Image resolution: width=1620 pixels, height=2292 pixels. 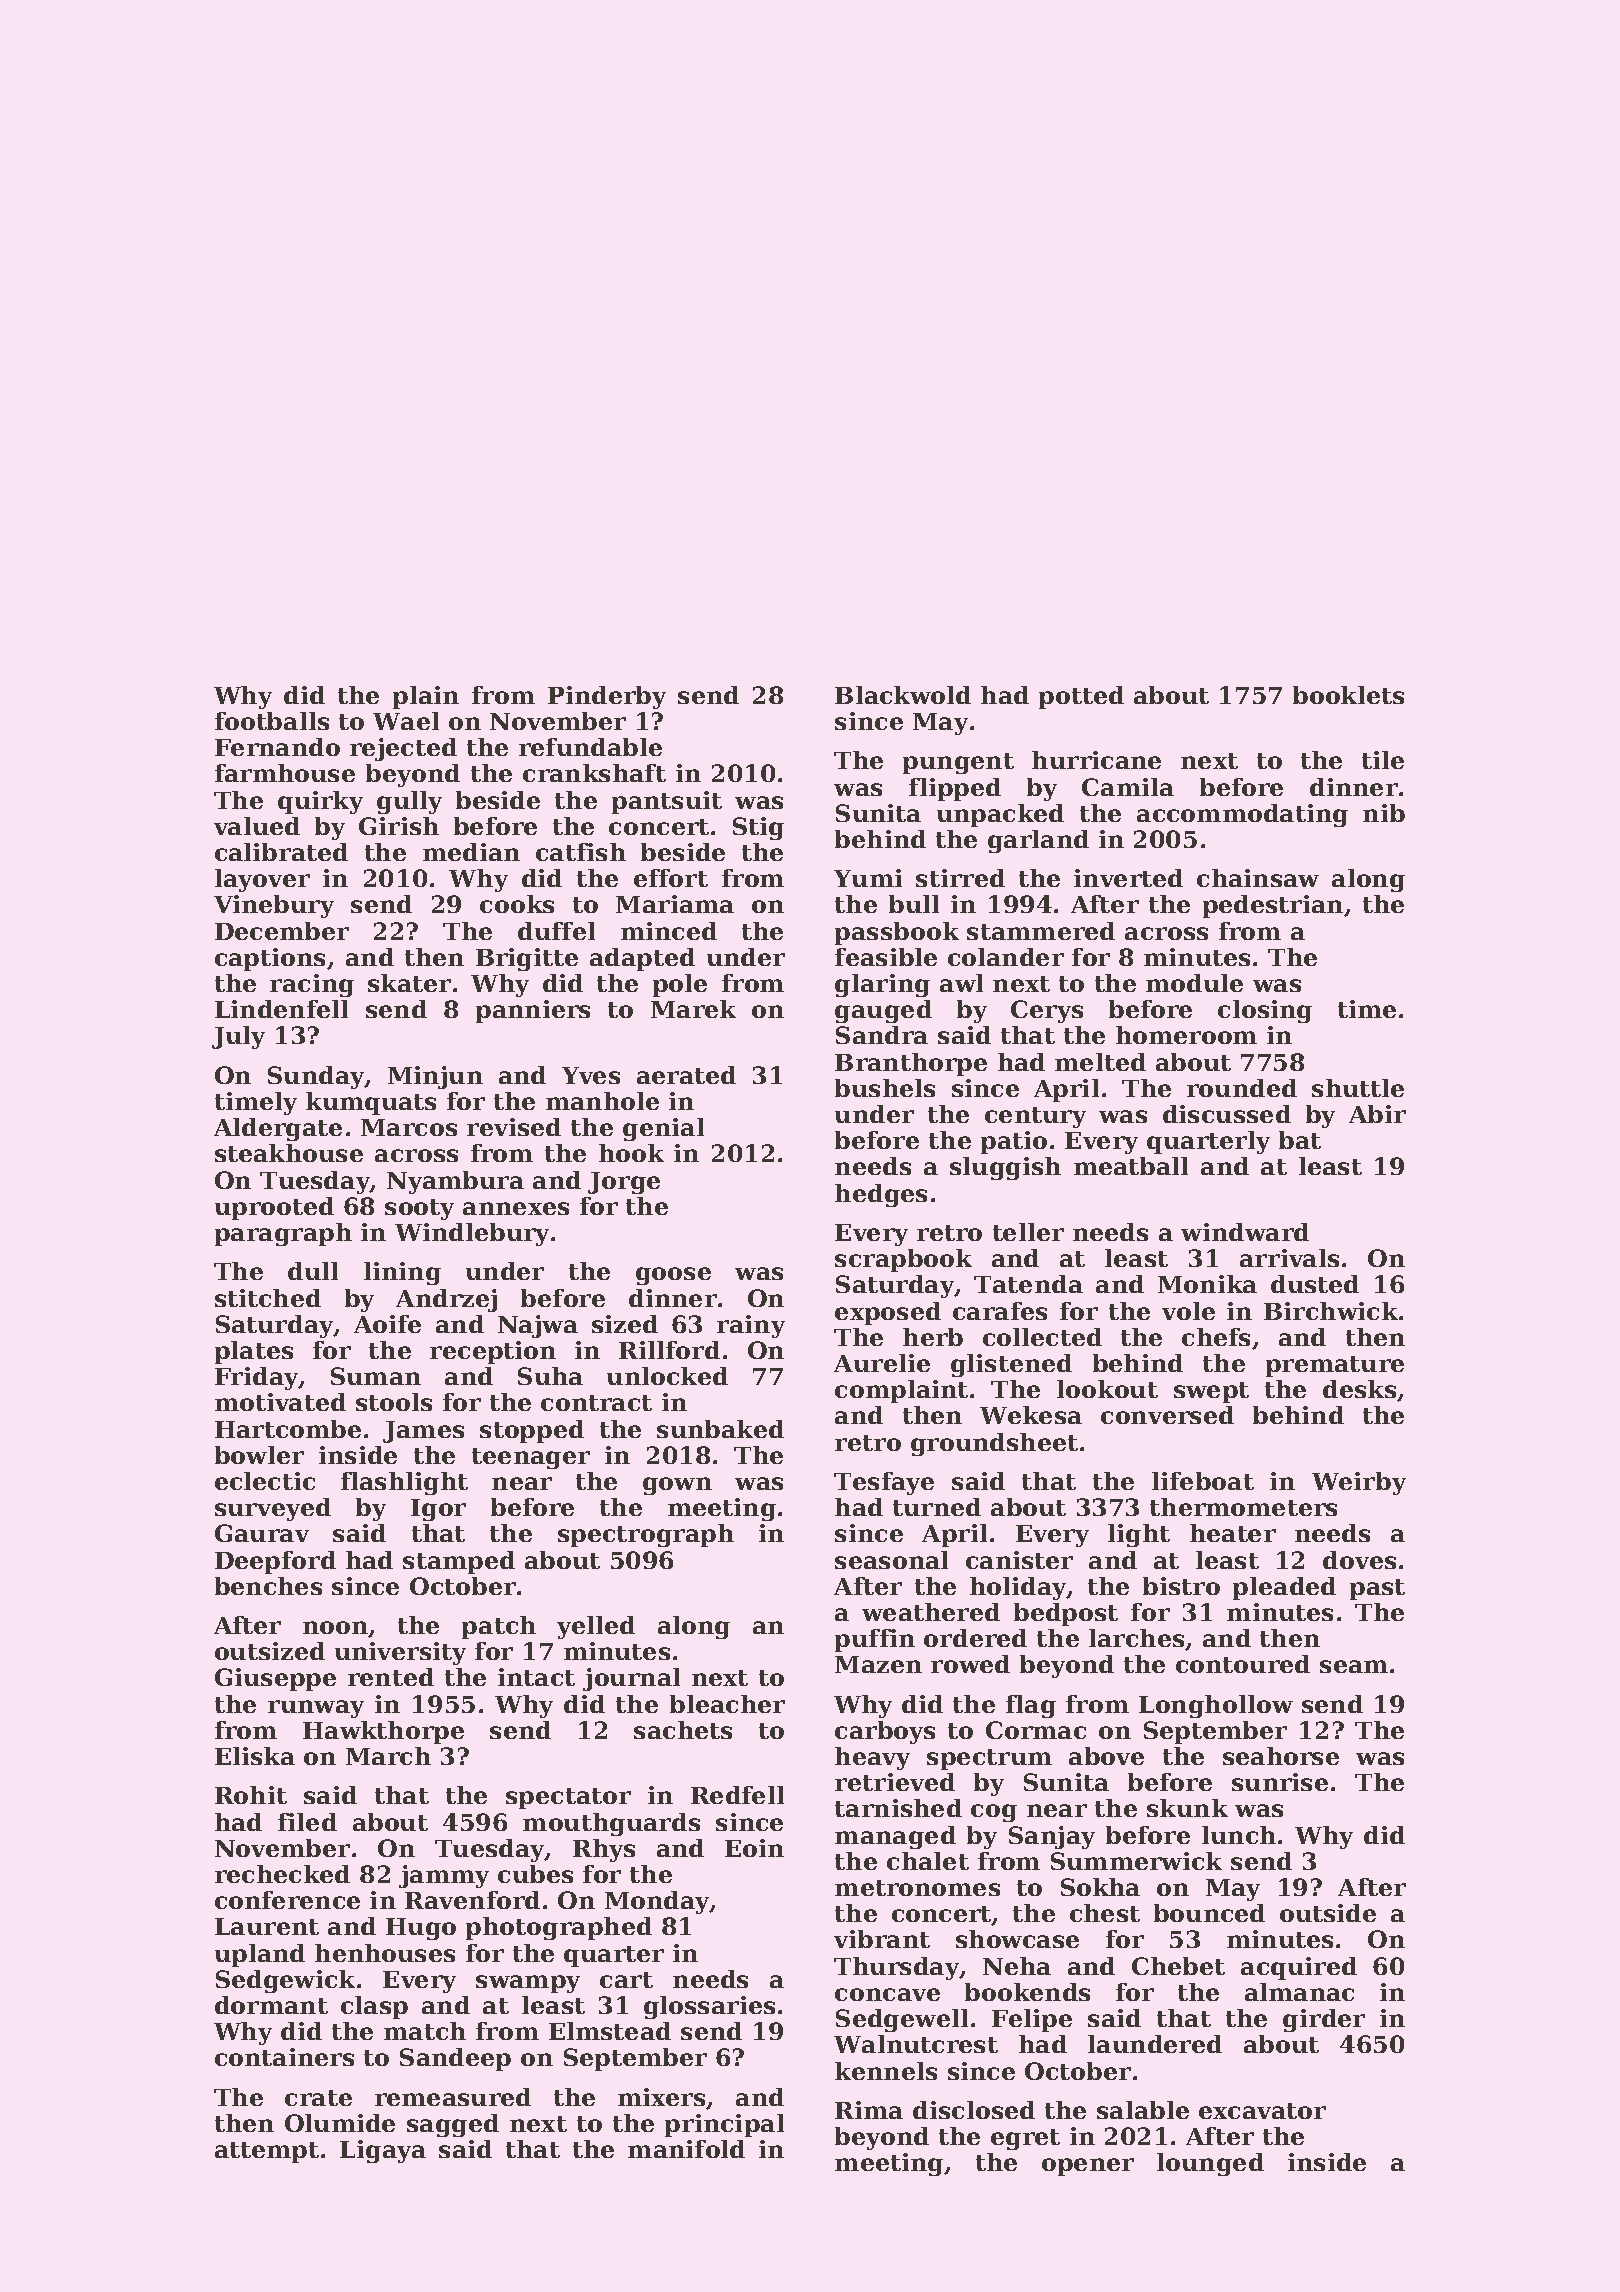 What do you see at coordinates (903, 1260) in the screenshot?
I see `scrapbook` at bounding box center [903, 1260].
